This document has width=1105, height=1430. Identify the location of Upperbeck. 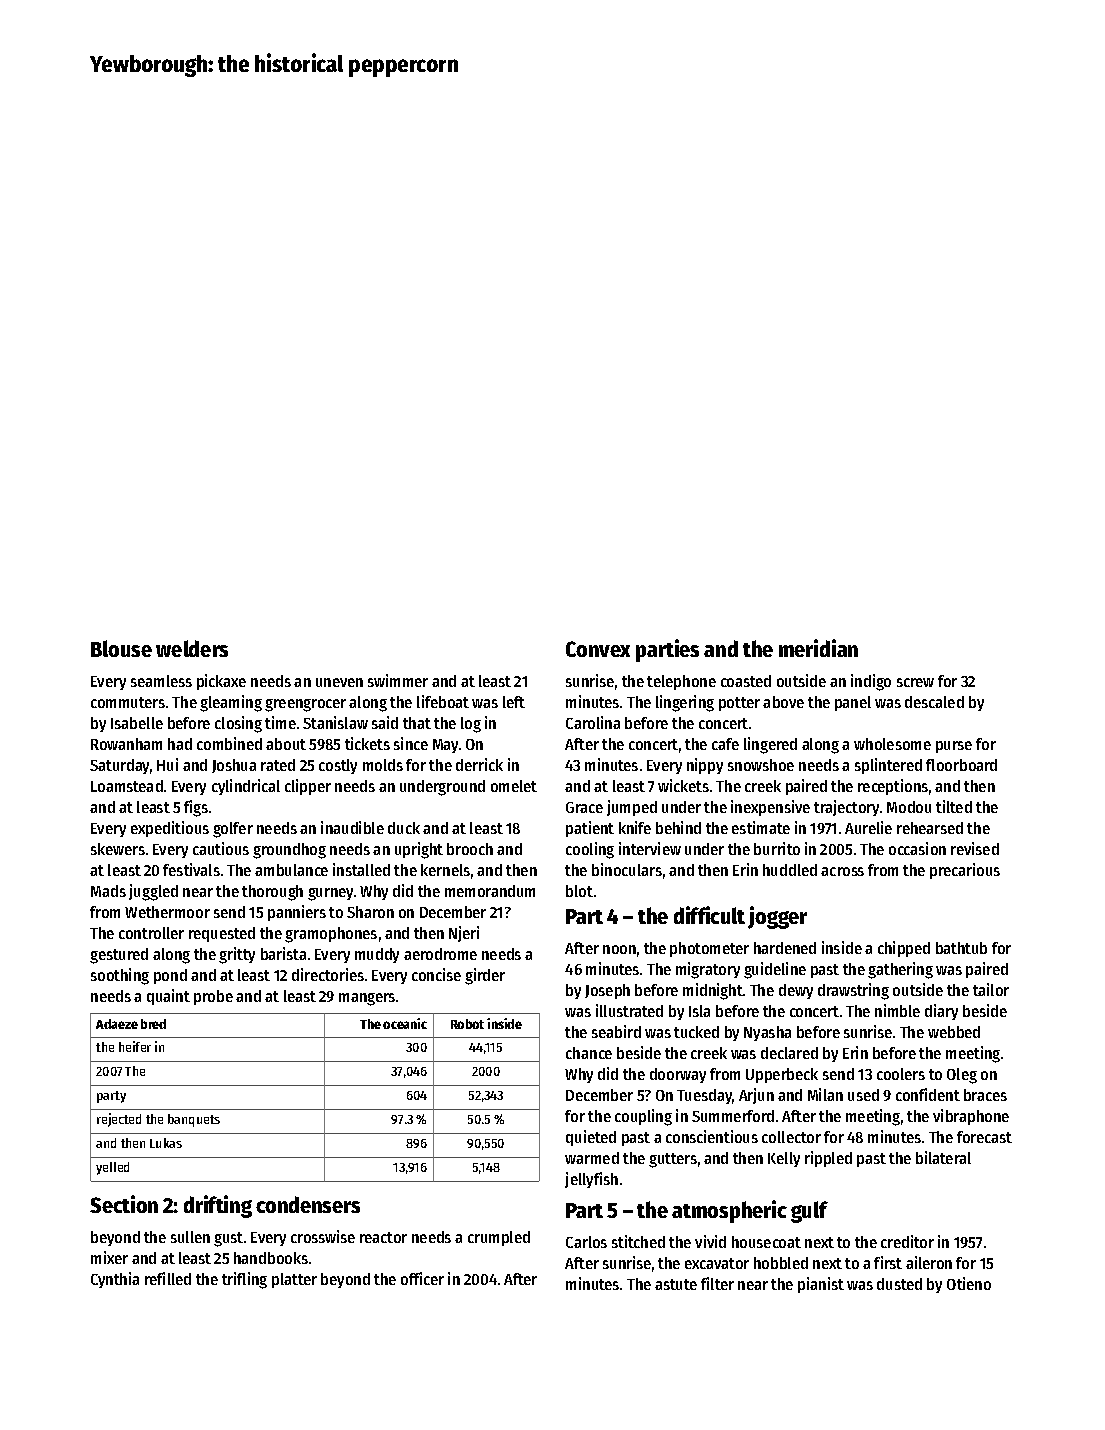
(782, 1075).
